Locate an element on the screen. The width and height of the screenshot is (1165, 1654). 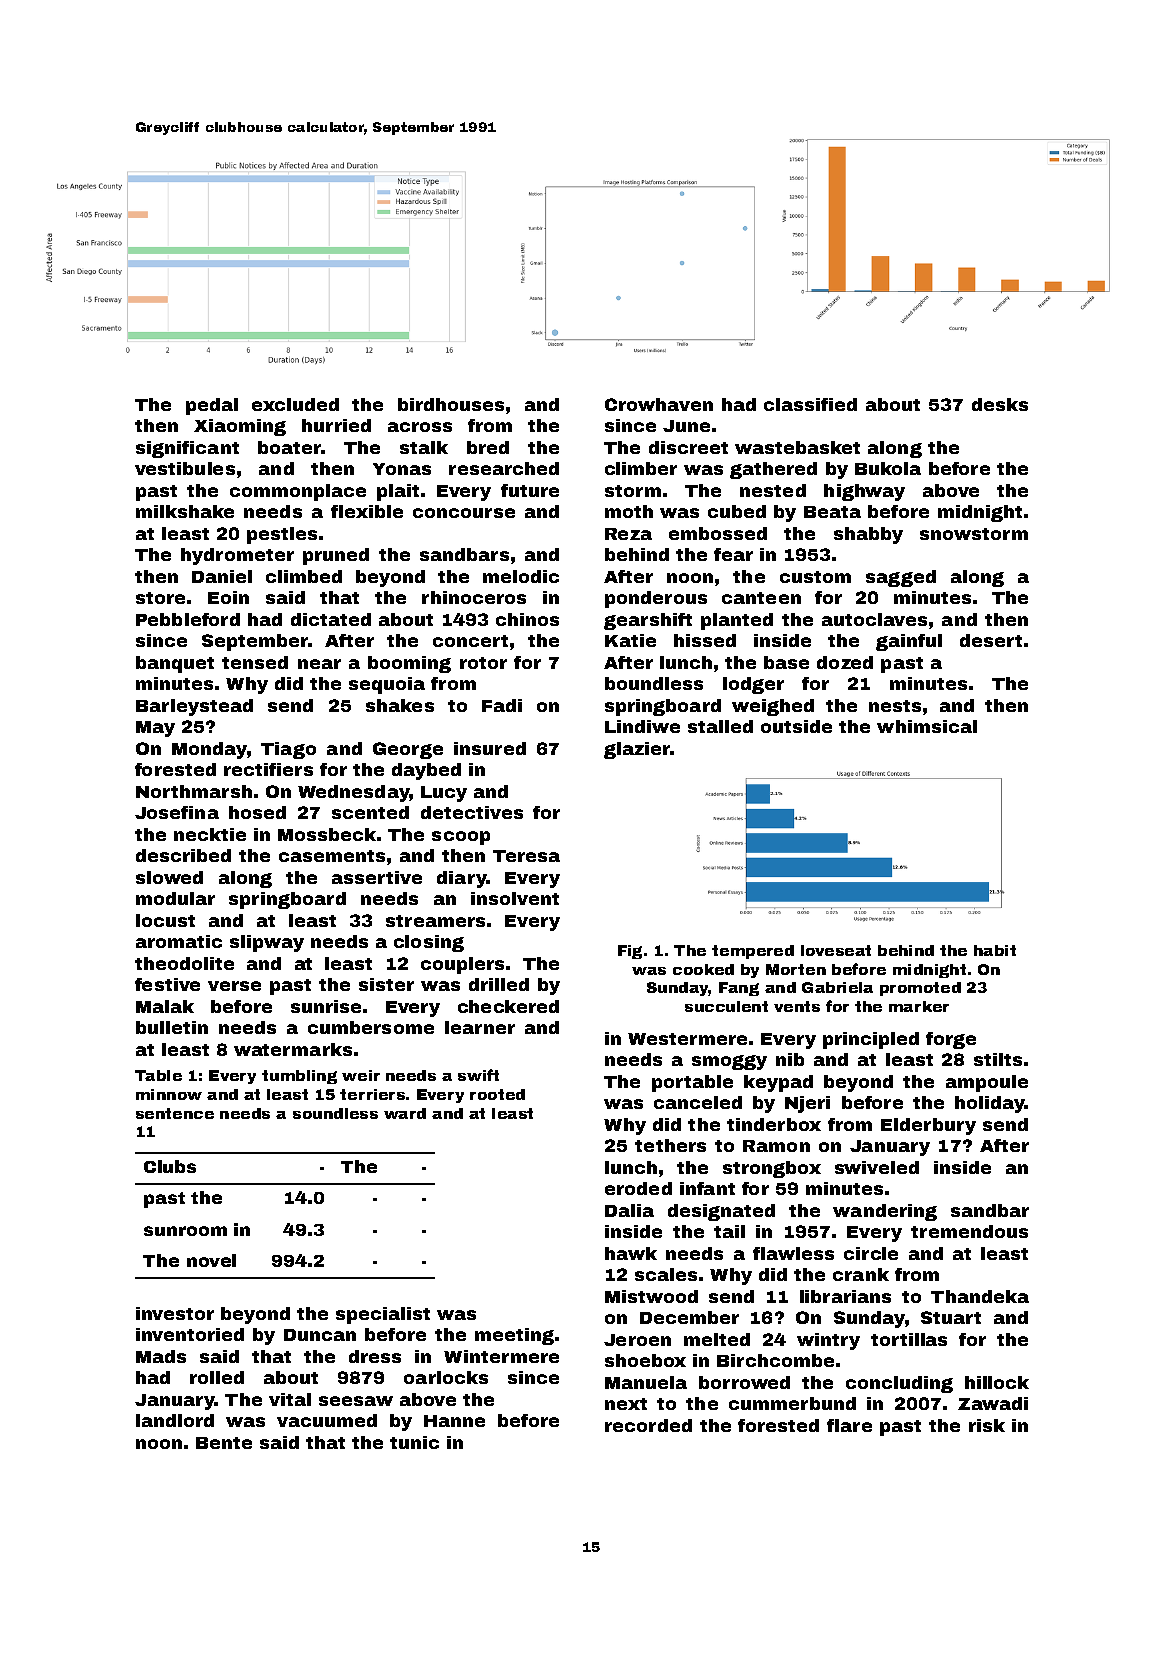
sunrise is located at coordinates (326, 1006).
